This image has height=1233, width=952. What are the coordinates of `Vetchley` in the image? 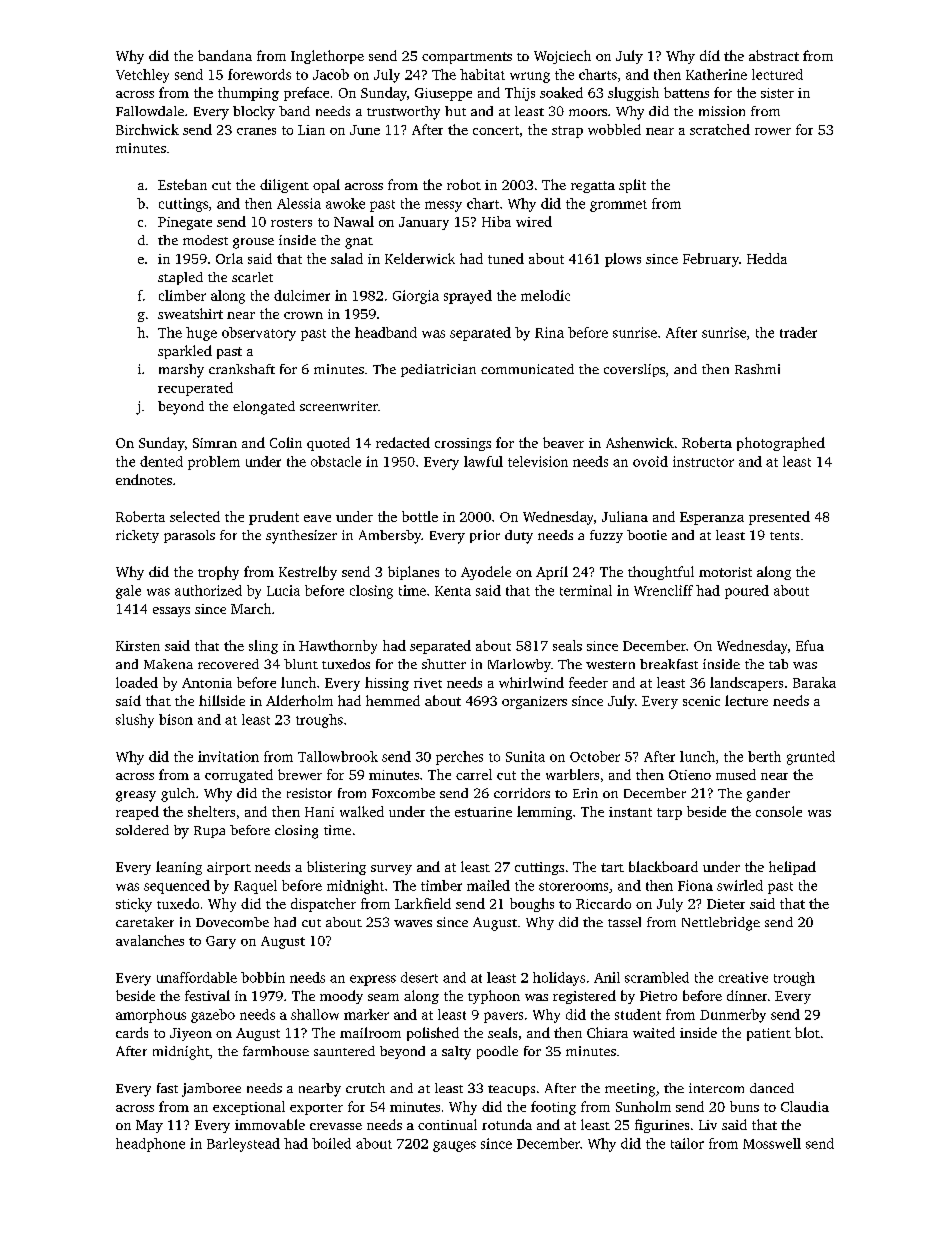 It's located at (142, 76).
